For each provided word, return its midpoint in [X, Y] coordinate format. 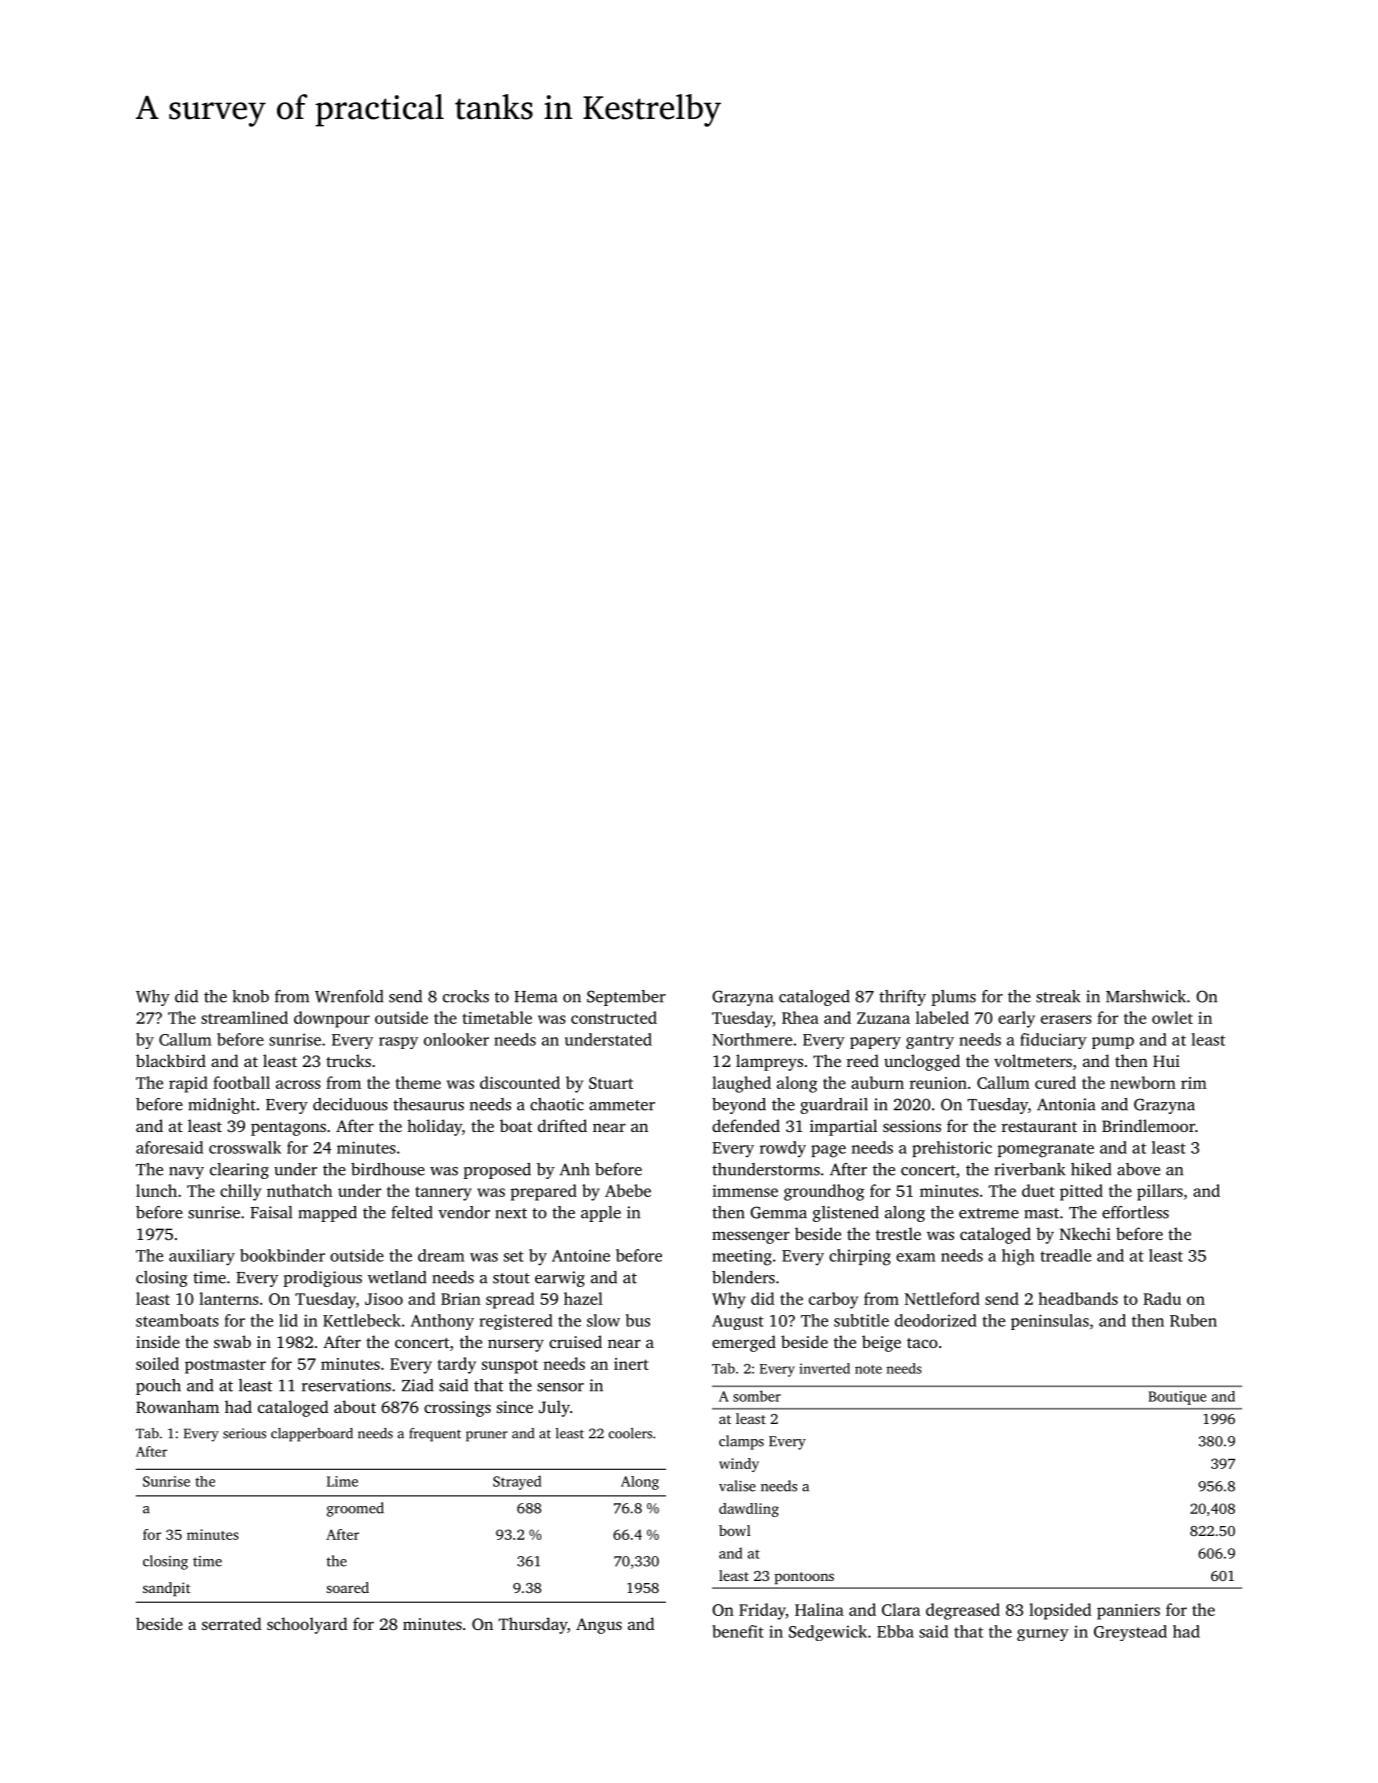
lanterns [229, 1298]
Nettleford [942, 1298]
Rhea [800, 1017]
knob [250, 996]
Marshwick [1146, 996]
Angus [599, 1626]
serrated [231, 1623]
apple [601, 1214]
